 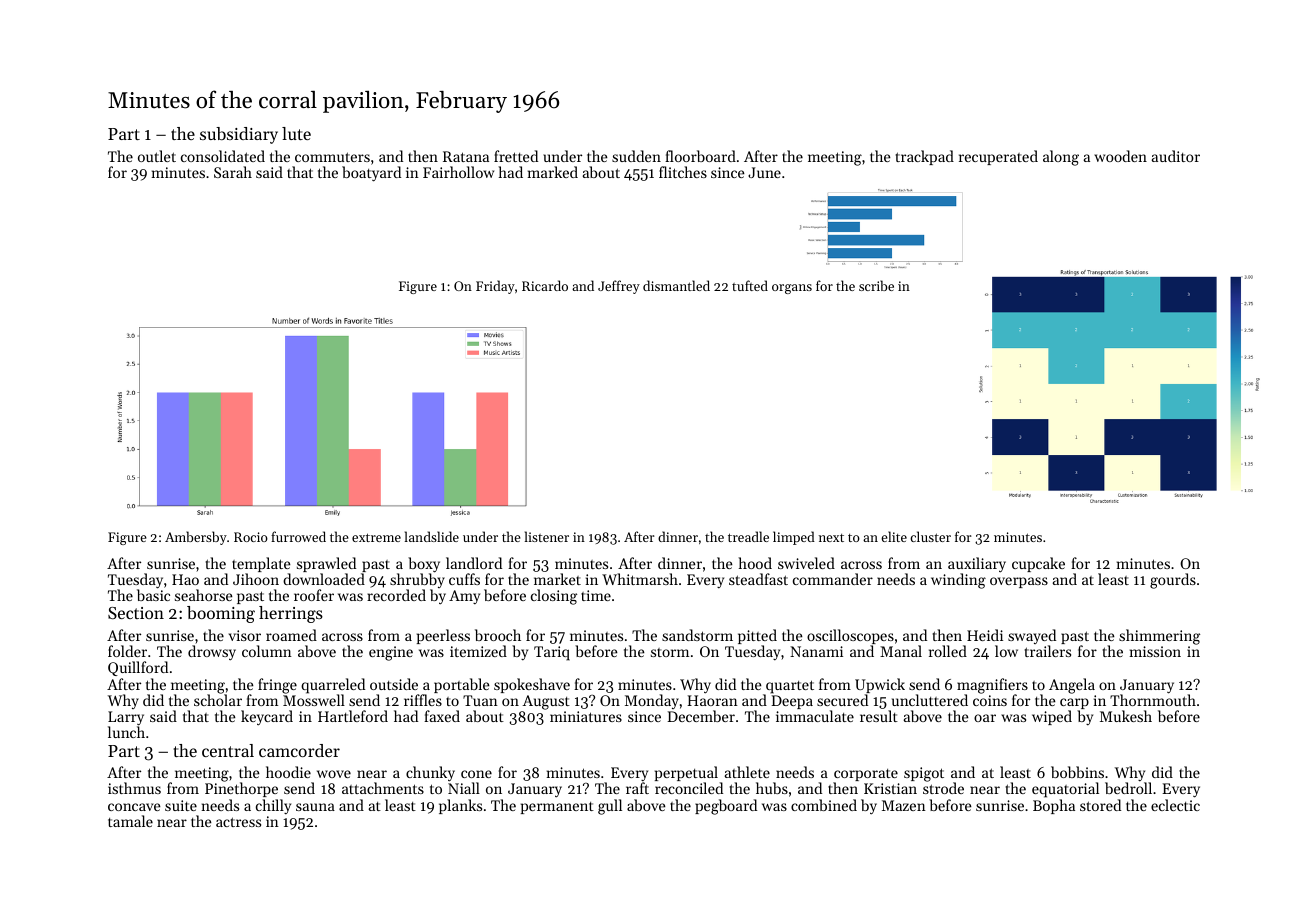 I want to click on pitted, so click(x=757, y=636).
